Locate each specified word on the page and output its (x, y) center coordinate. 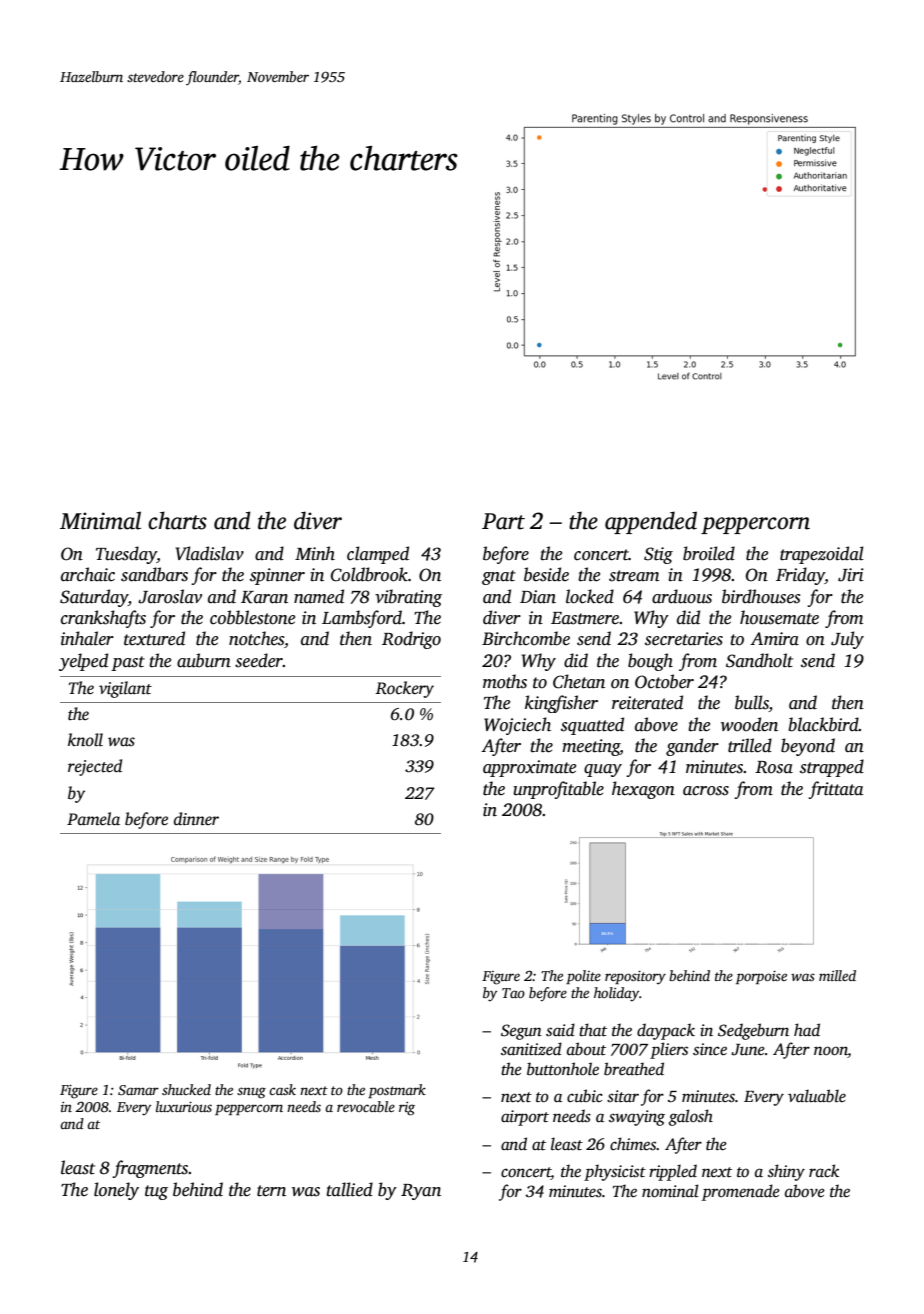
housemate (779, 617)
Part (503, 521)
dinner (196, 818)
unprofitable (558, 790)
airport (525, 1118)
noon (831, 1052)
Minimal (100, 520)
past (128, 663)
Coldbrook (369, 574)
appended (651, 522)
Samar (138, 1090)
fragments (150, 1169)
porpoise (761, 977)
